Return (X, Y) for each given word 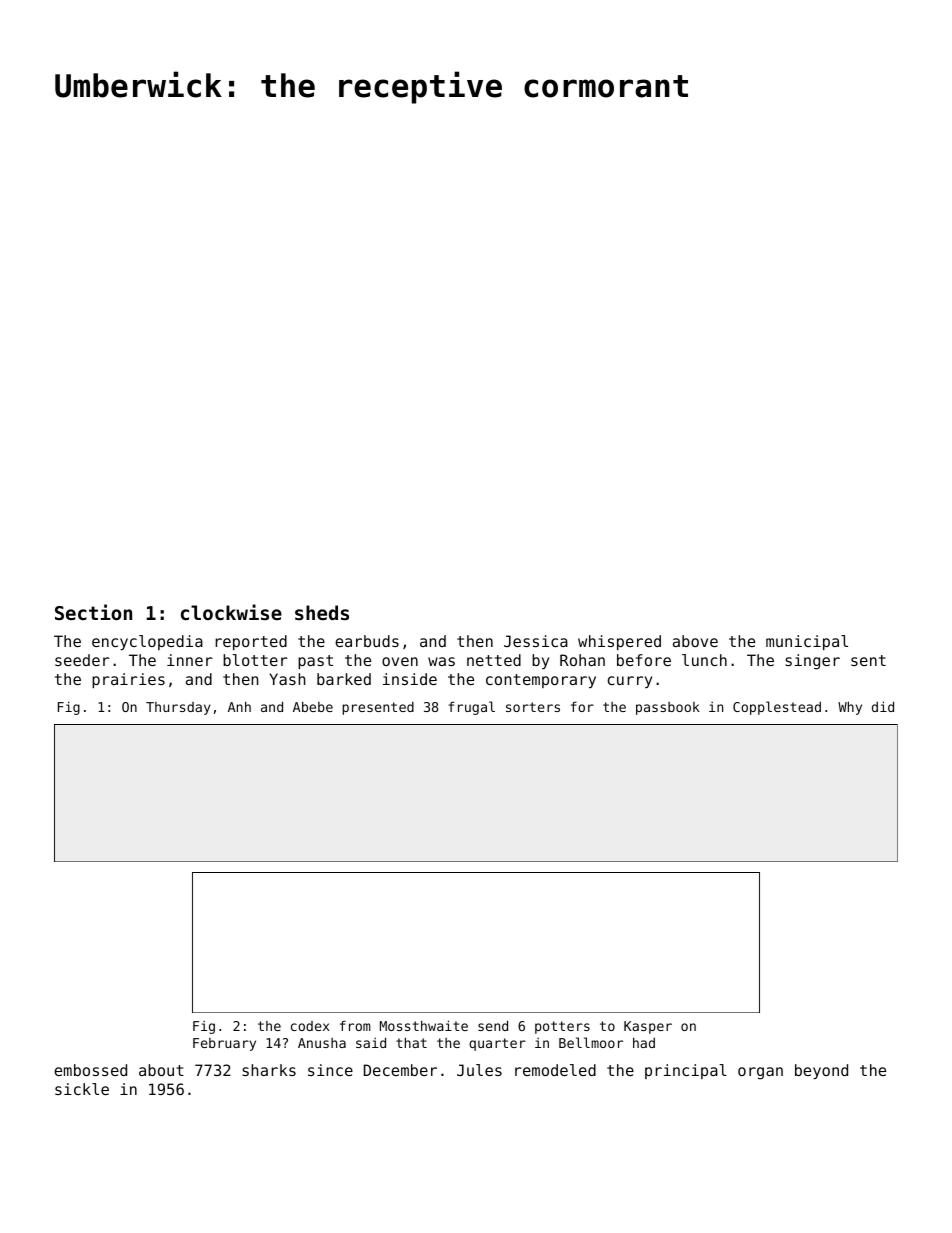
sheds (322, 612)
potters (562, 1027)
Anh (239, 706)
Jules (479, 1070)
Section (93, 612)
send (493, 1025)
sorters (533, 707)
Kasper (648, 1027)
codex (310, 1026)
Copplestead (777, 708)
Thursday (178, 708)
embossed (90, 1070)
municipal (807, 642)
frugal (471, 708)
